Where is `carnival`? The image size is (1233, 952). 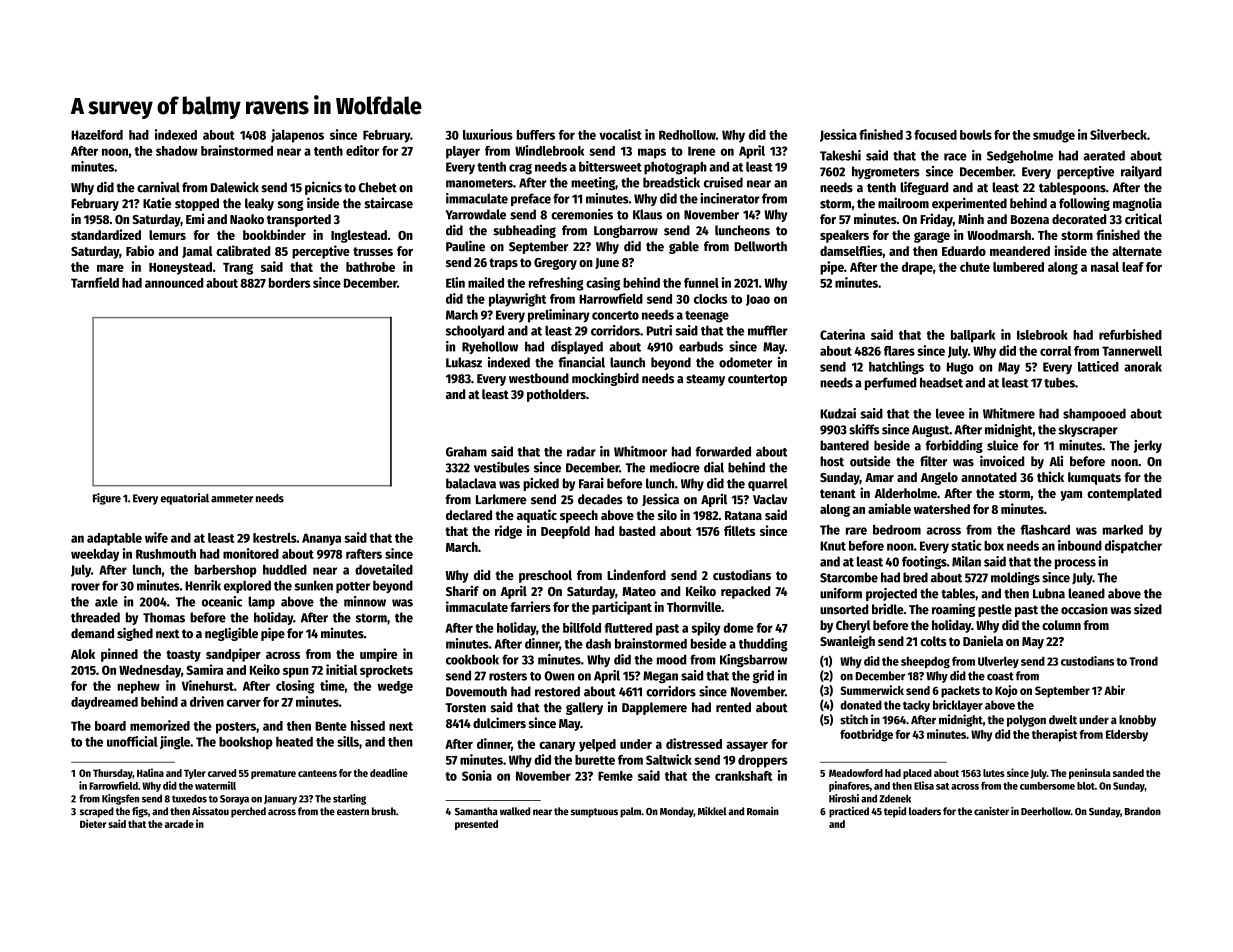
carnival is located at coordinates (158, 187).
